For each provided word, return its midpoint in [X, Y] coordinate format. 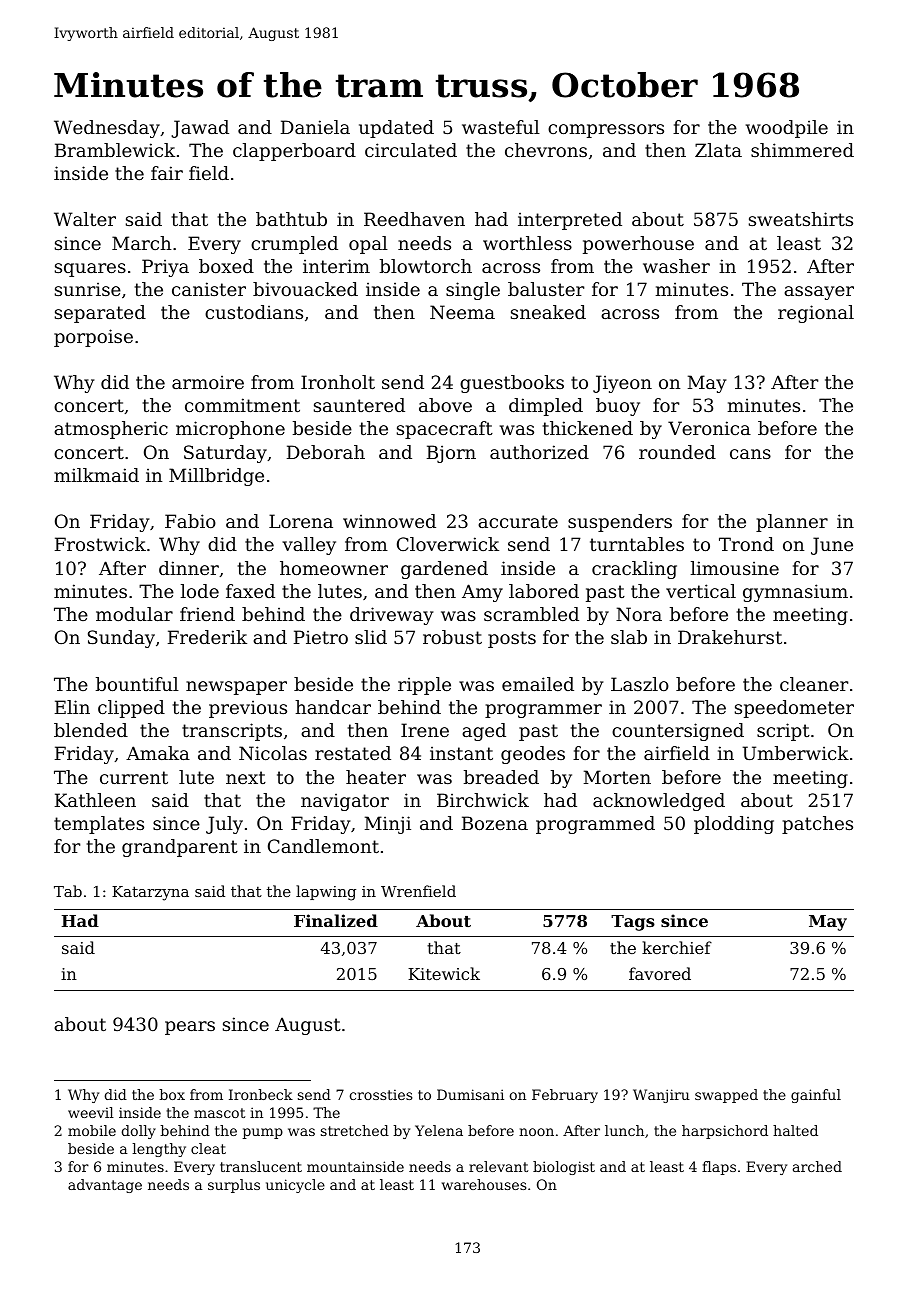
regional [816, 314]
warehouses [484, 1184]
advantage [105, 1186]
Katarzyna [150, 893]
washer [676, 266]
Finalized [336, 920]
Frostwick [100, 544]
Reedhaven [414, 219]
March [141, 243]
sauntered [359, 405]
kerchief [677, 947]
